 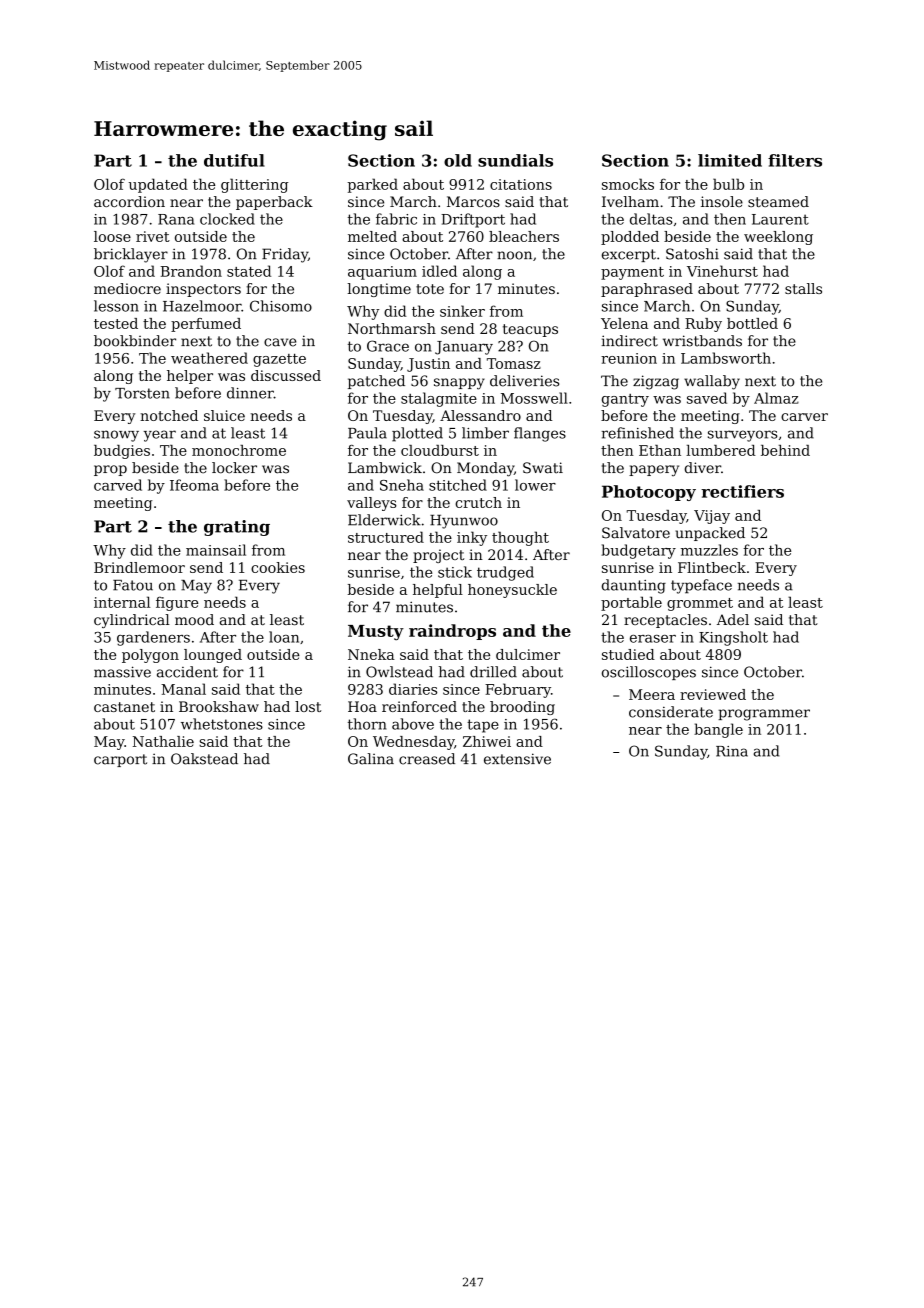 I want to click on programmer, so click(x=764, y=715).
